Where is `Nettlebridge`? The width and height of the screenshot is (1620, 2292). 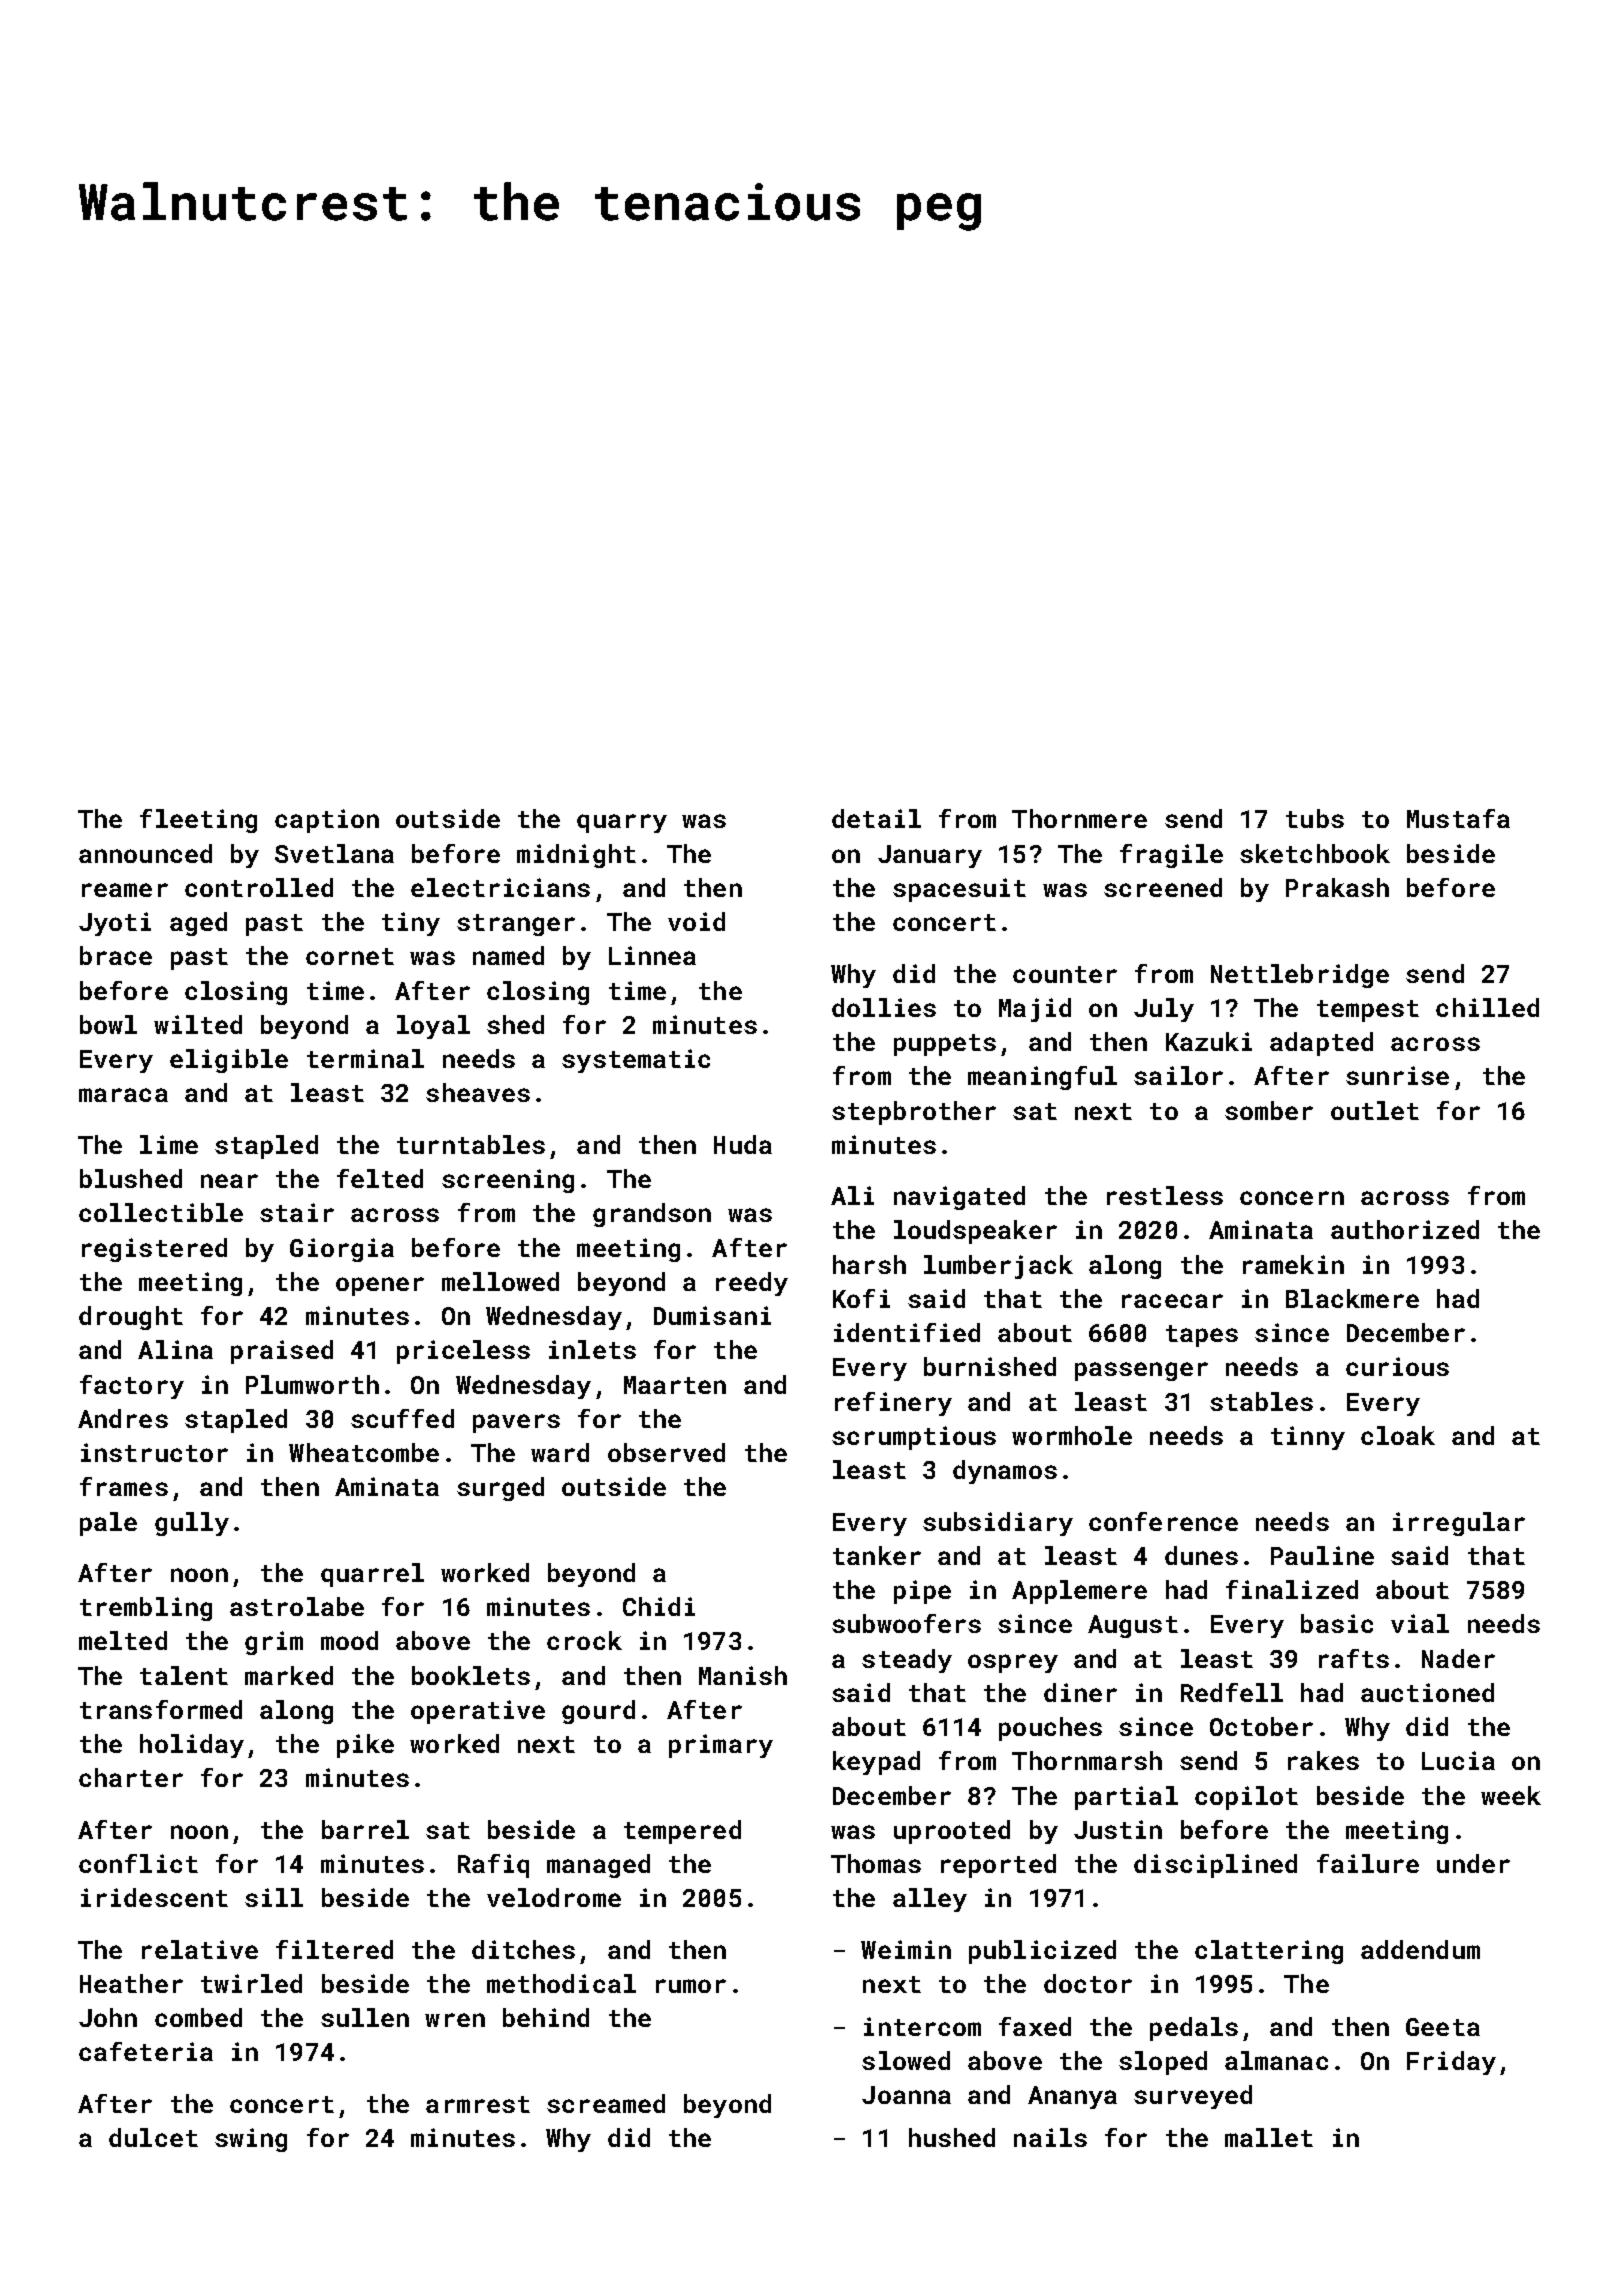 Nettlebridge is located at coordinates (1300, 976).
